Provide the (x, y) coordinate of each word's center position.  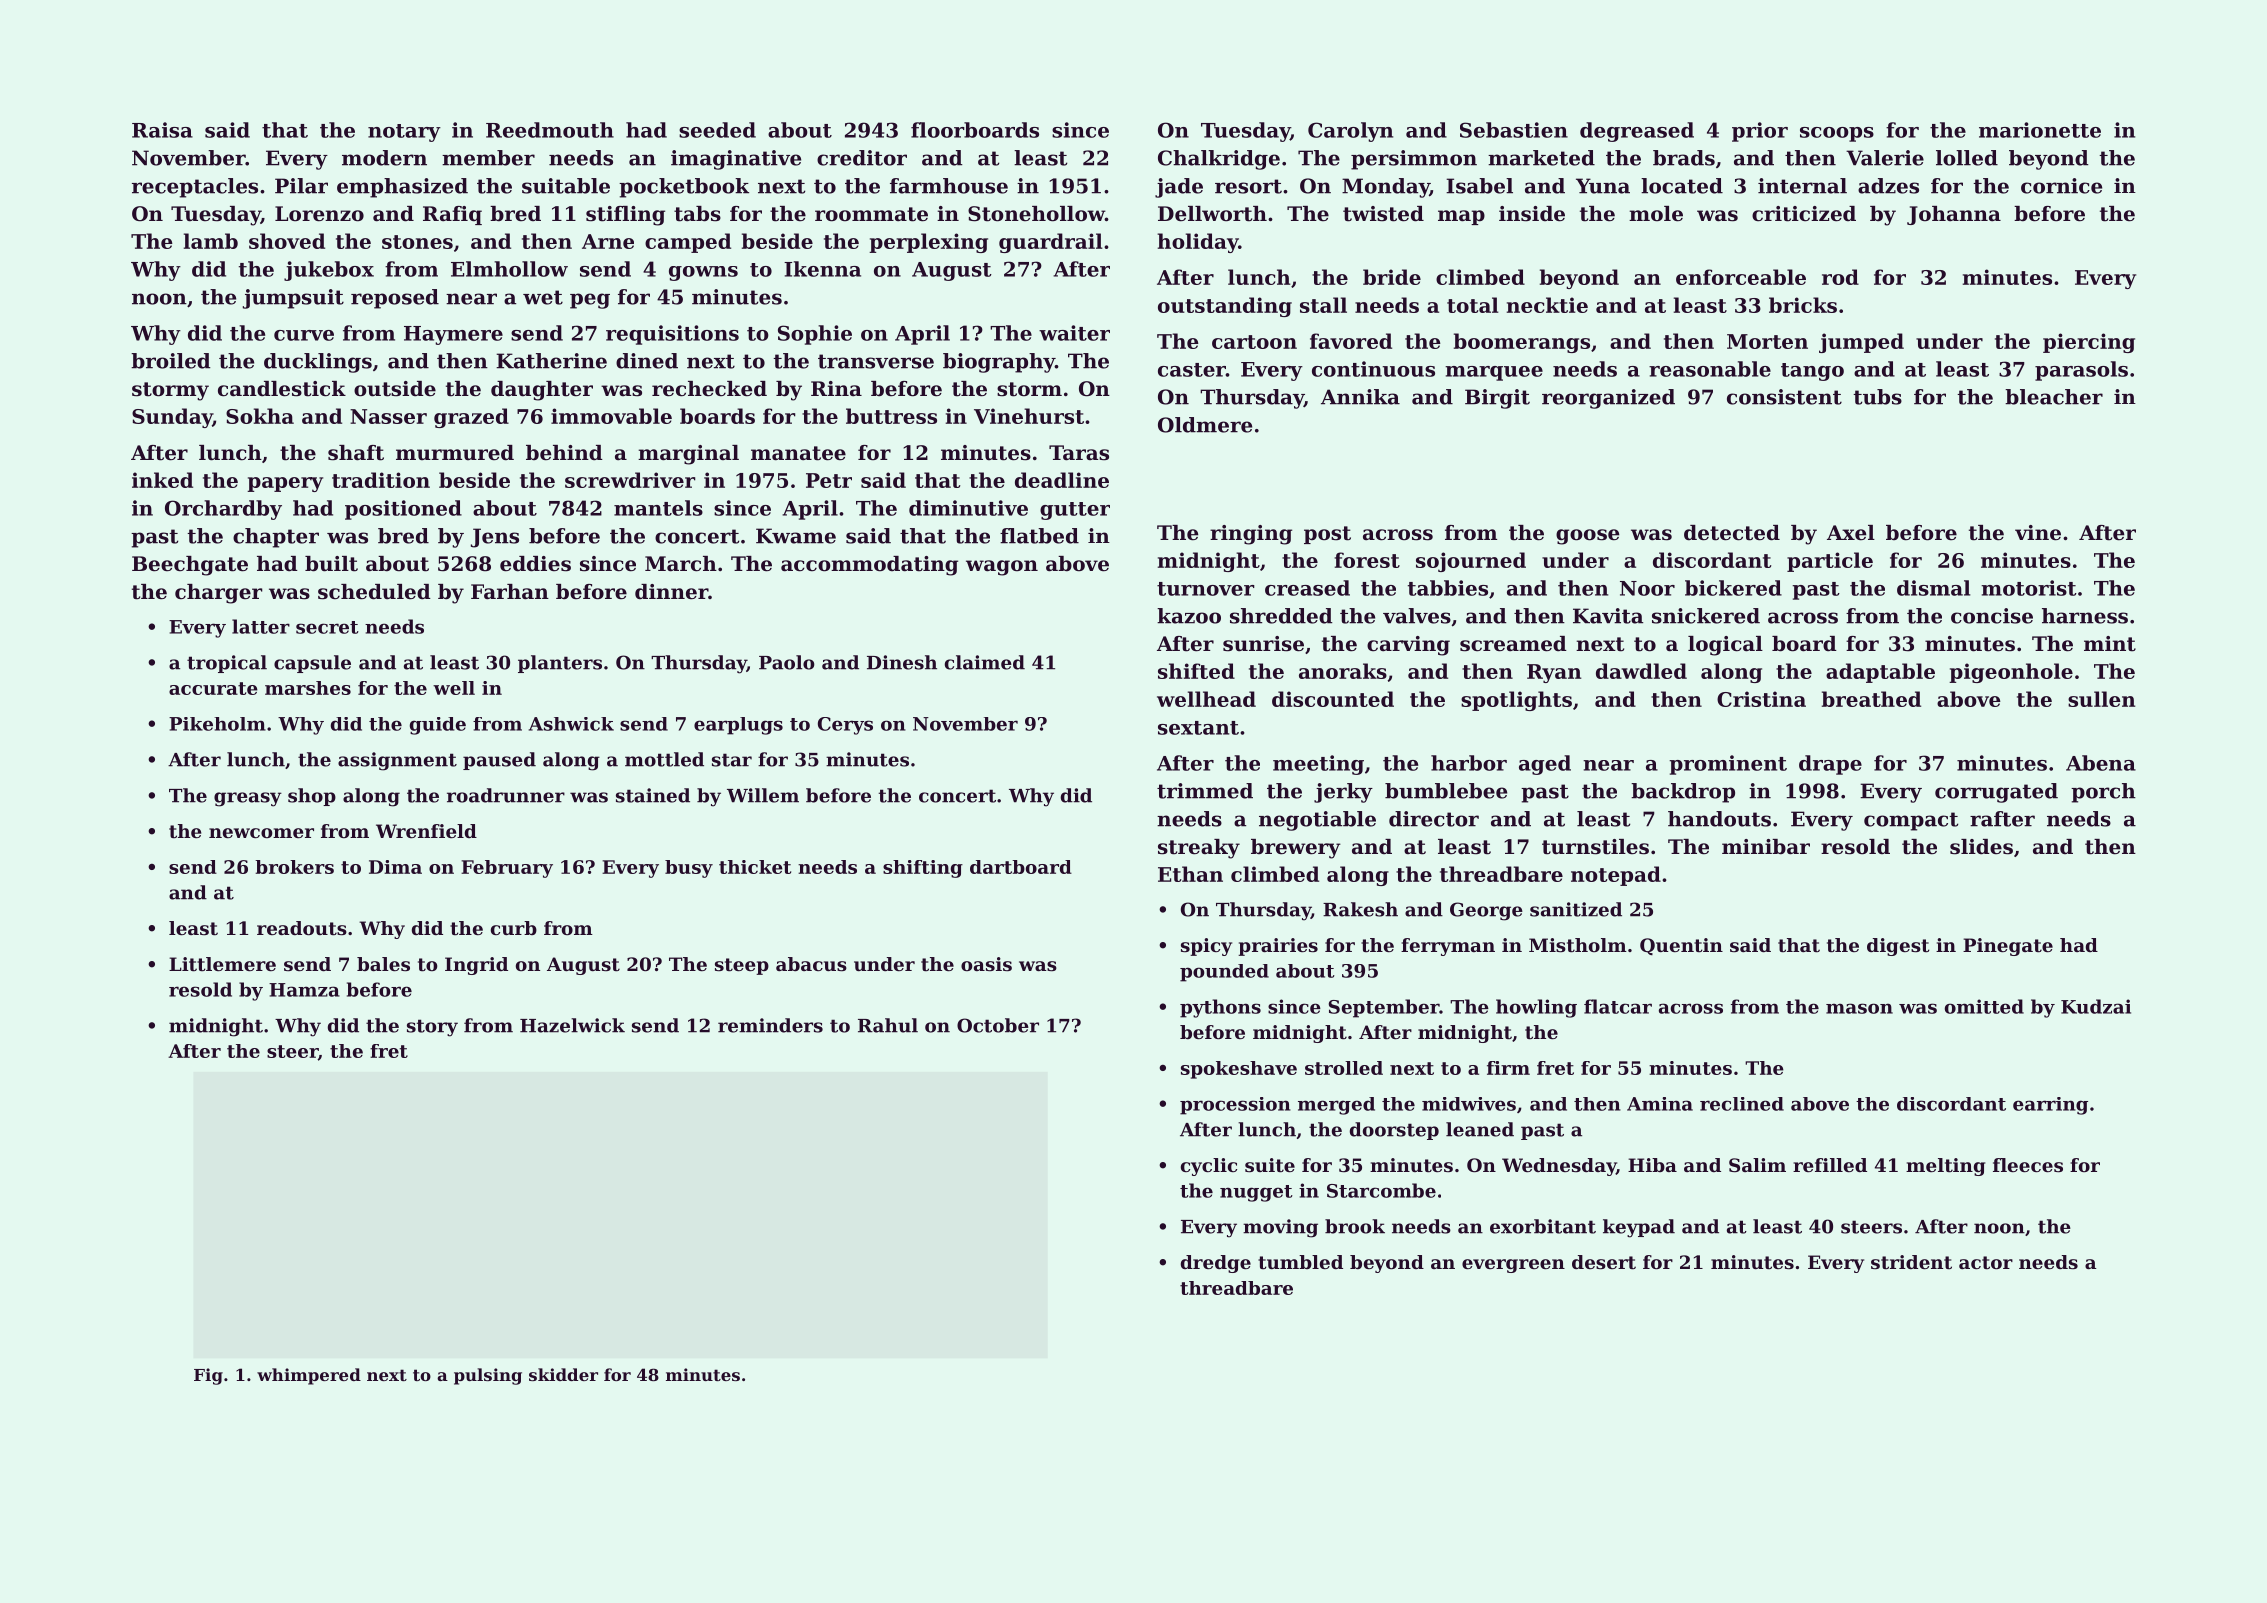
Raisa (162, 130)
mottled (664, 759)
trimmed (1205, 791)
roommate (871, 214)
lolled (1967, 158)
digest (1898, 947)
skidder (563, 1374)
